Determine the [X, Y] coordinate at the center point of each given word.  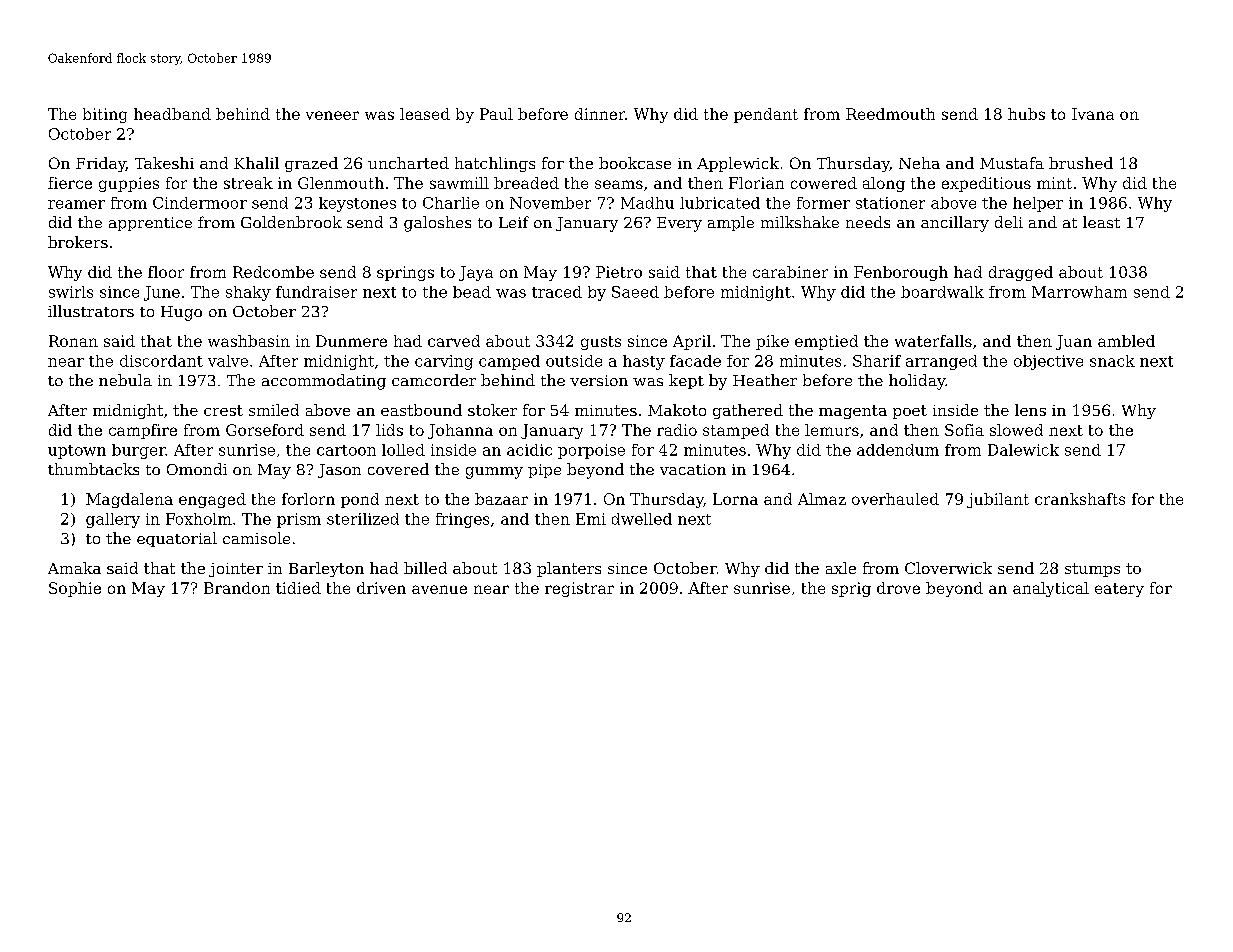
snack [1112, 361]
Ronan [73, 341]
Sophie [75, 589]
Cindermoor [200, 203]
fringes [462, 520]
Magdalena [129, 500]
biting [105, 115]
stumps [1092, 570]
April [692, 342]
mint [1054, 183]
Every [679, 224]
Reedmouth [890, 114]
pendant [766, 115]
